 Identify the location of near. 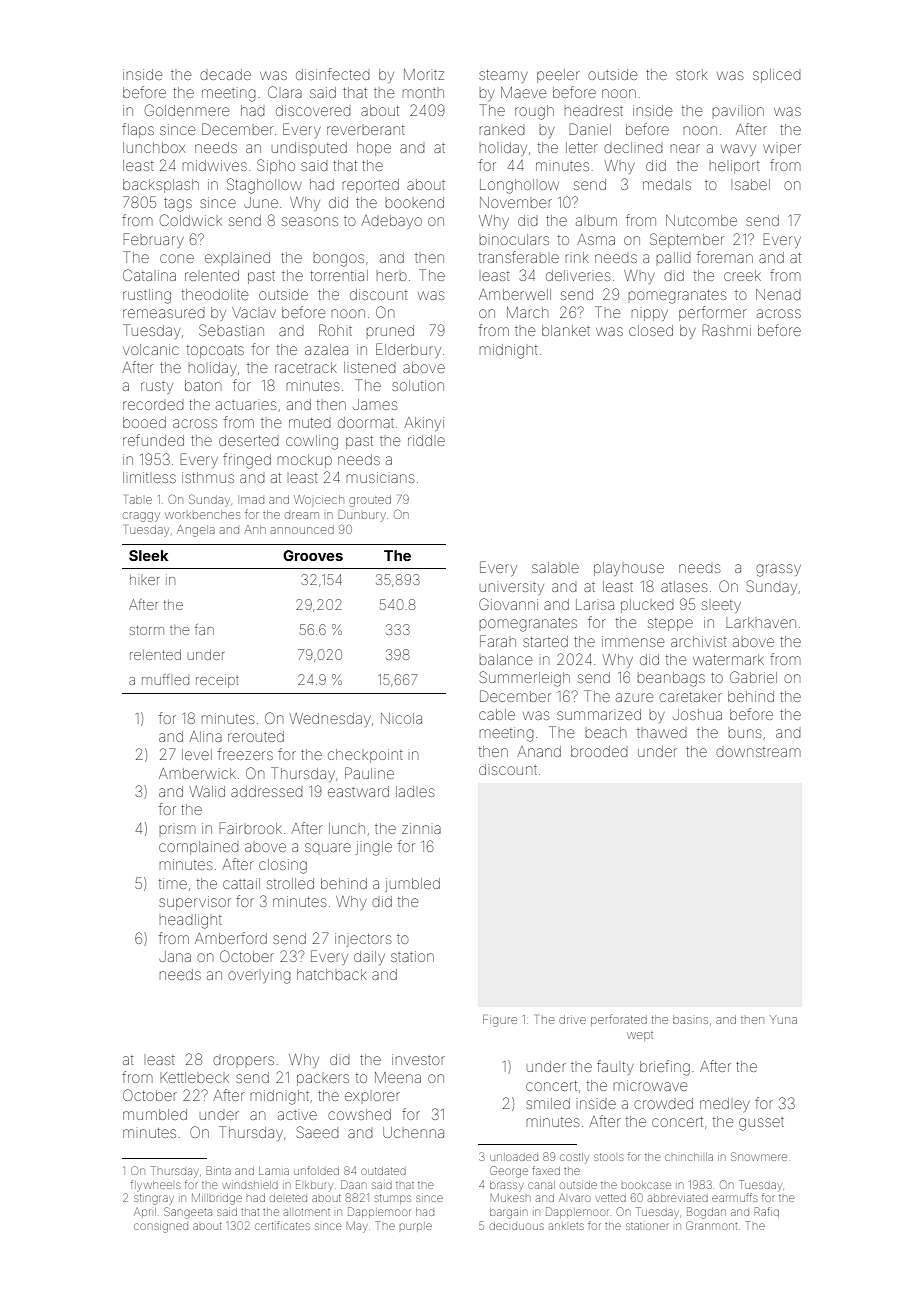
(685, 148).
